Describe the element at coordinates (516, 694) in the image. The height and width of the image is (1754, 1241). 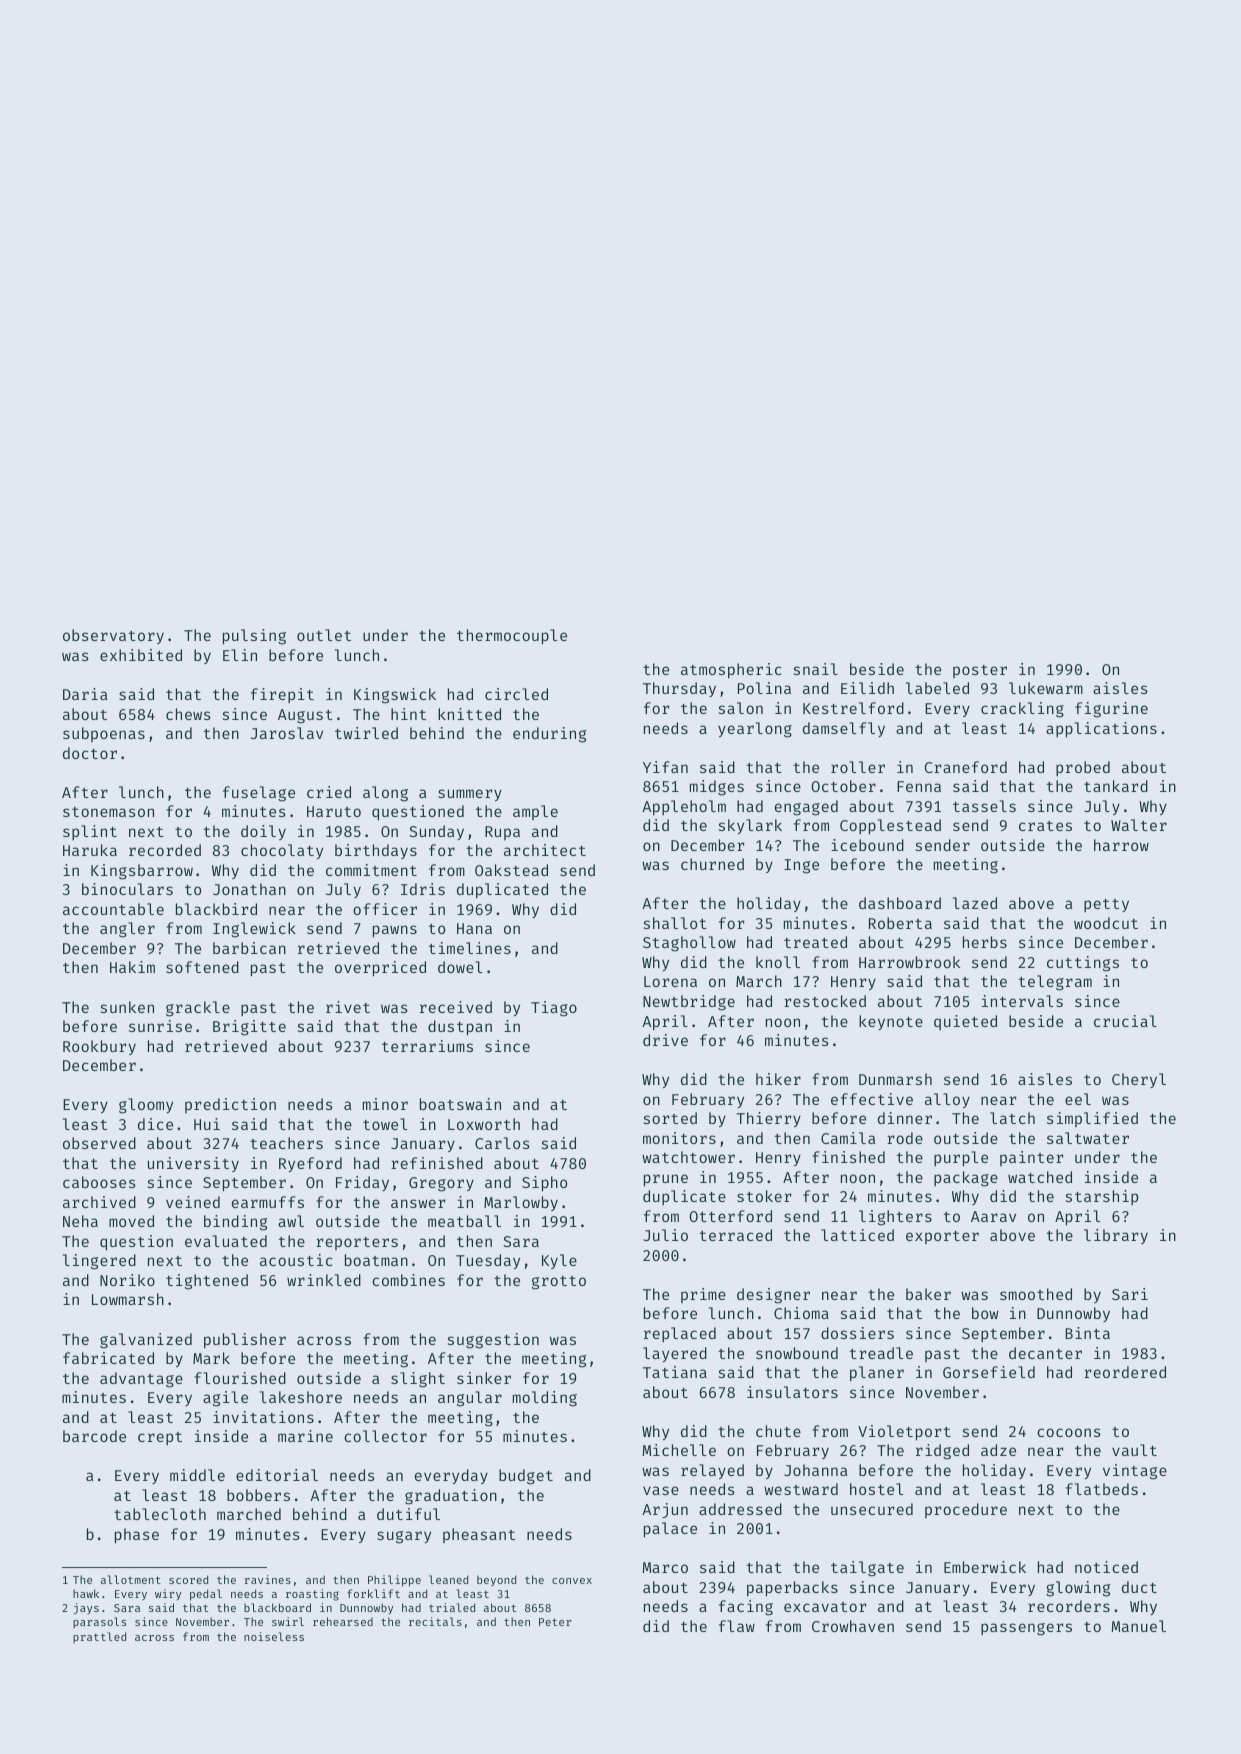
I see `circled` at that location.
